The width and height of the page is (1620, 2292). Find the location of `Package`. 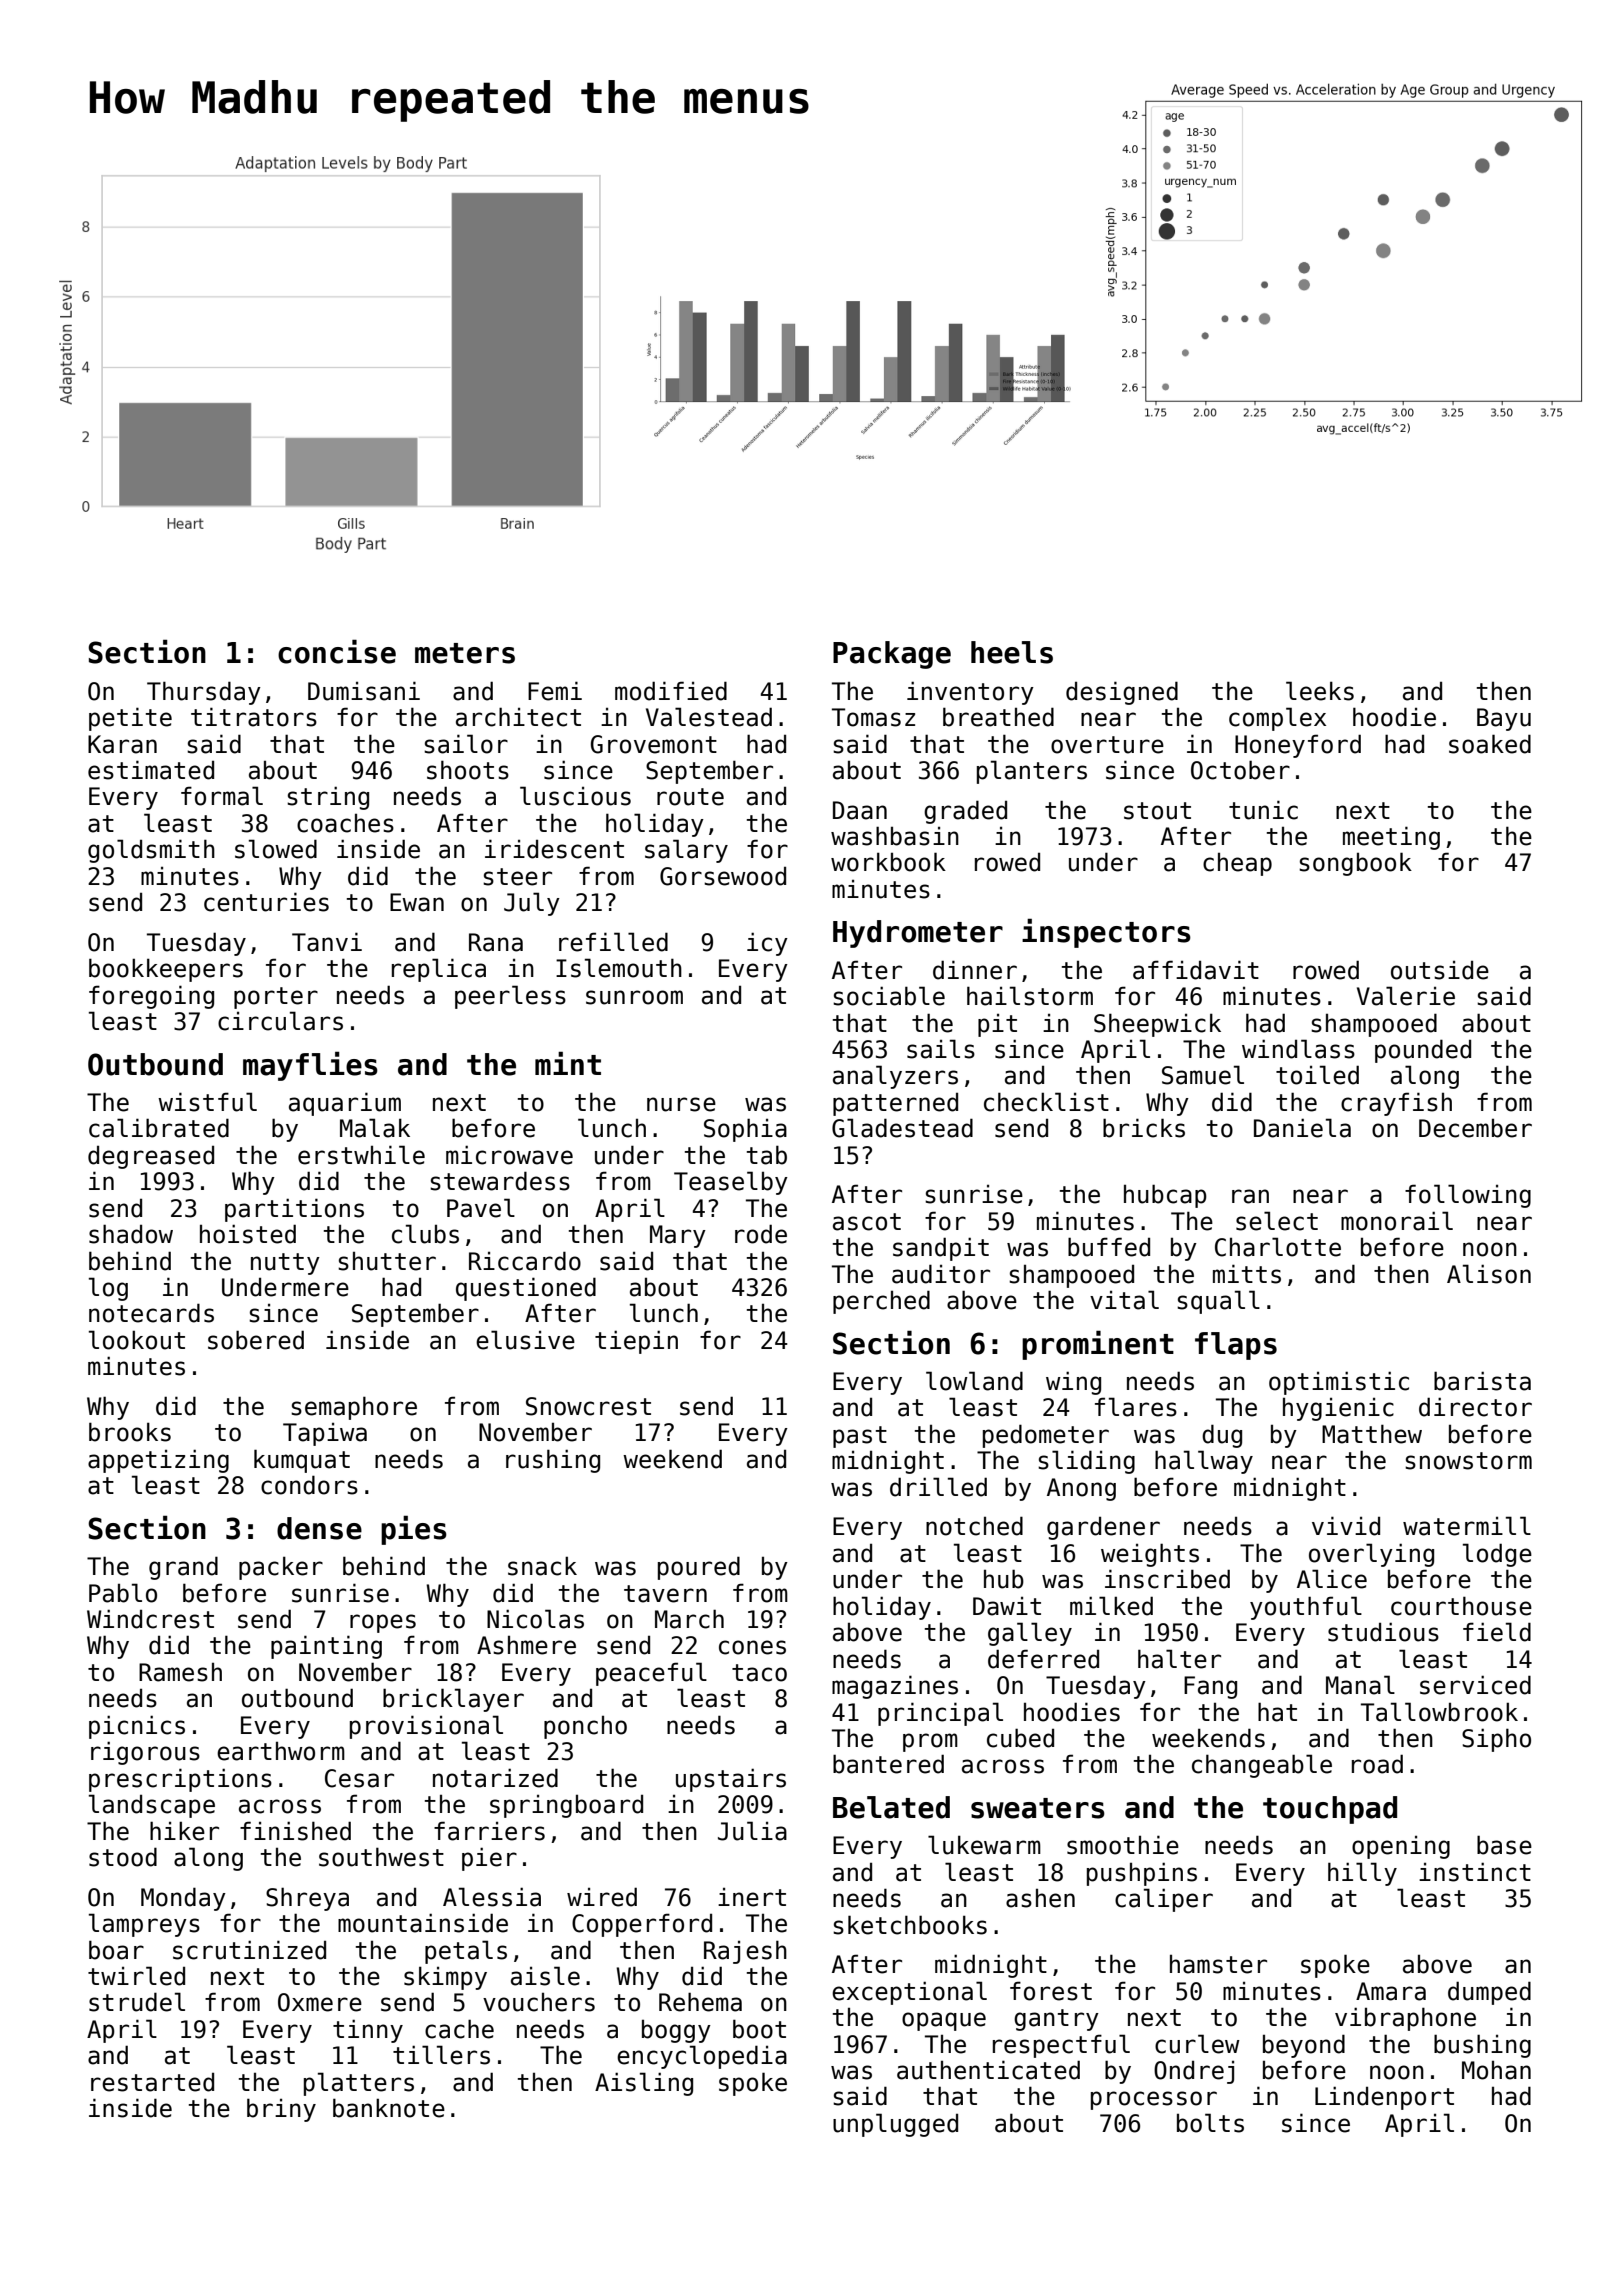

Package is located at coordinates (892, 655).
